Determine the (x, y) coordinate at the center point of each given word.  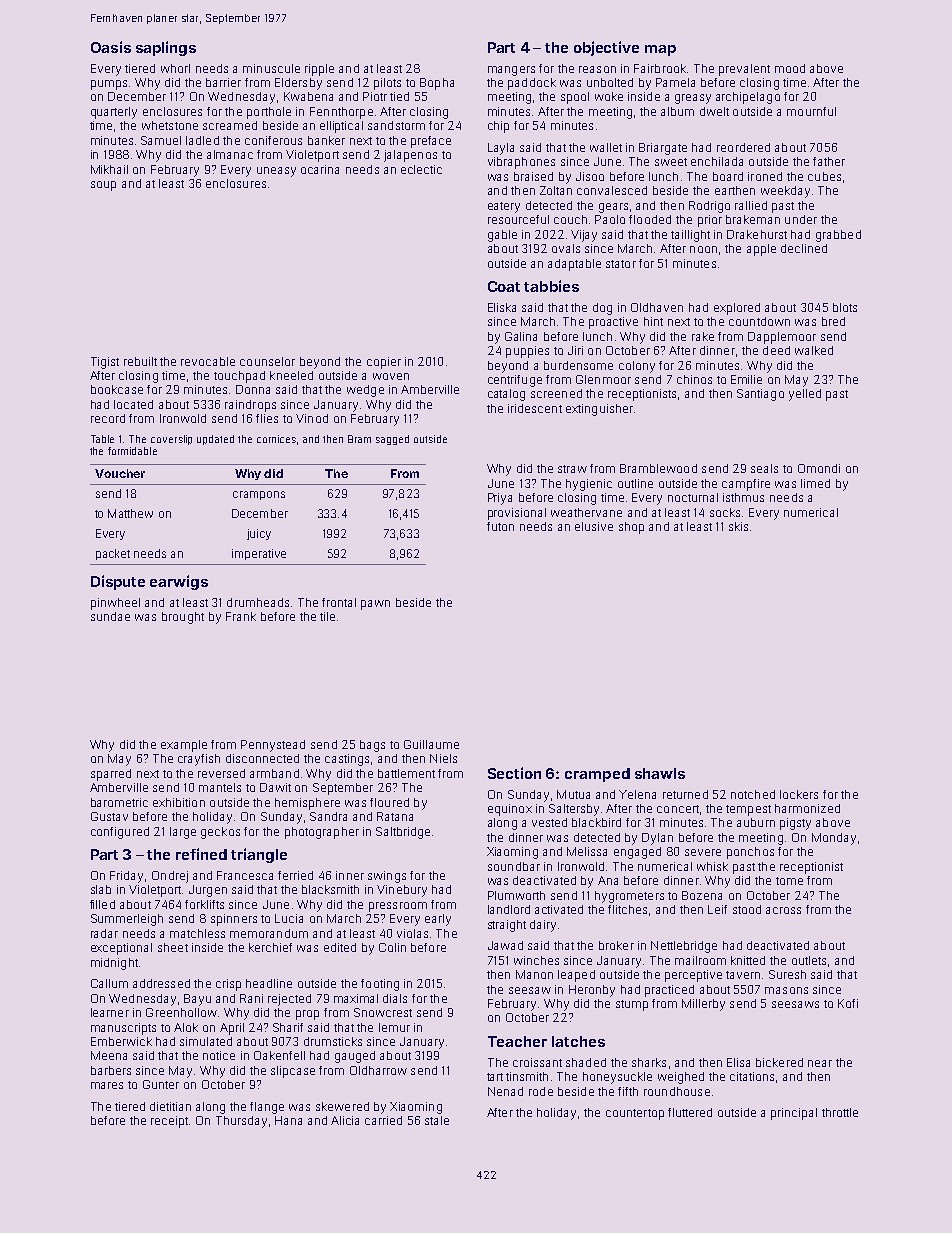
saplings (166, 48)
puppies (527, 352)
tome (789, 881)
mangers (511, 71)
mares (107, 1085)
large (183, 833)
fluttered (690, 1112)
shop (631, 528)
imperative (259, 554)
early (438, 920)
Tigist (105, 363)
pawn (375, 605)
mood (790, 68)
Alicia (345, 1120)
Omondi (819, 468)
